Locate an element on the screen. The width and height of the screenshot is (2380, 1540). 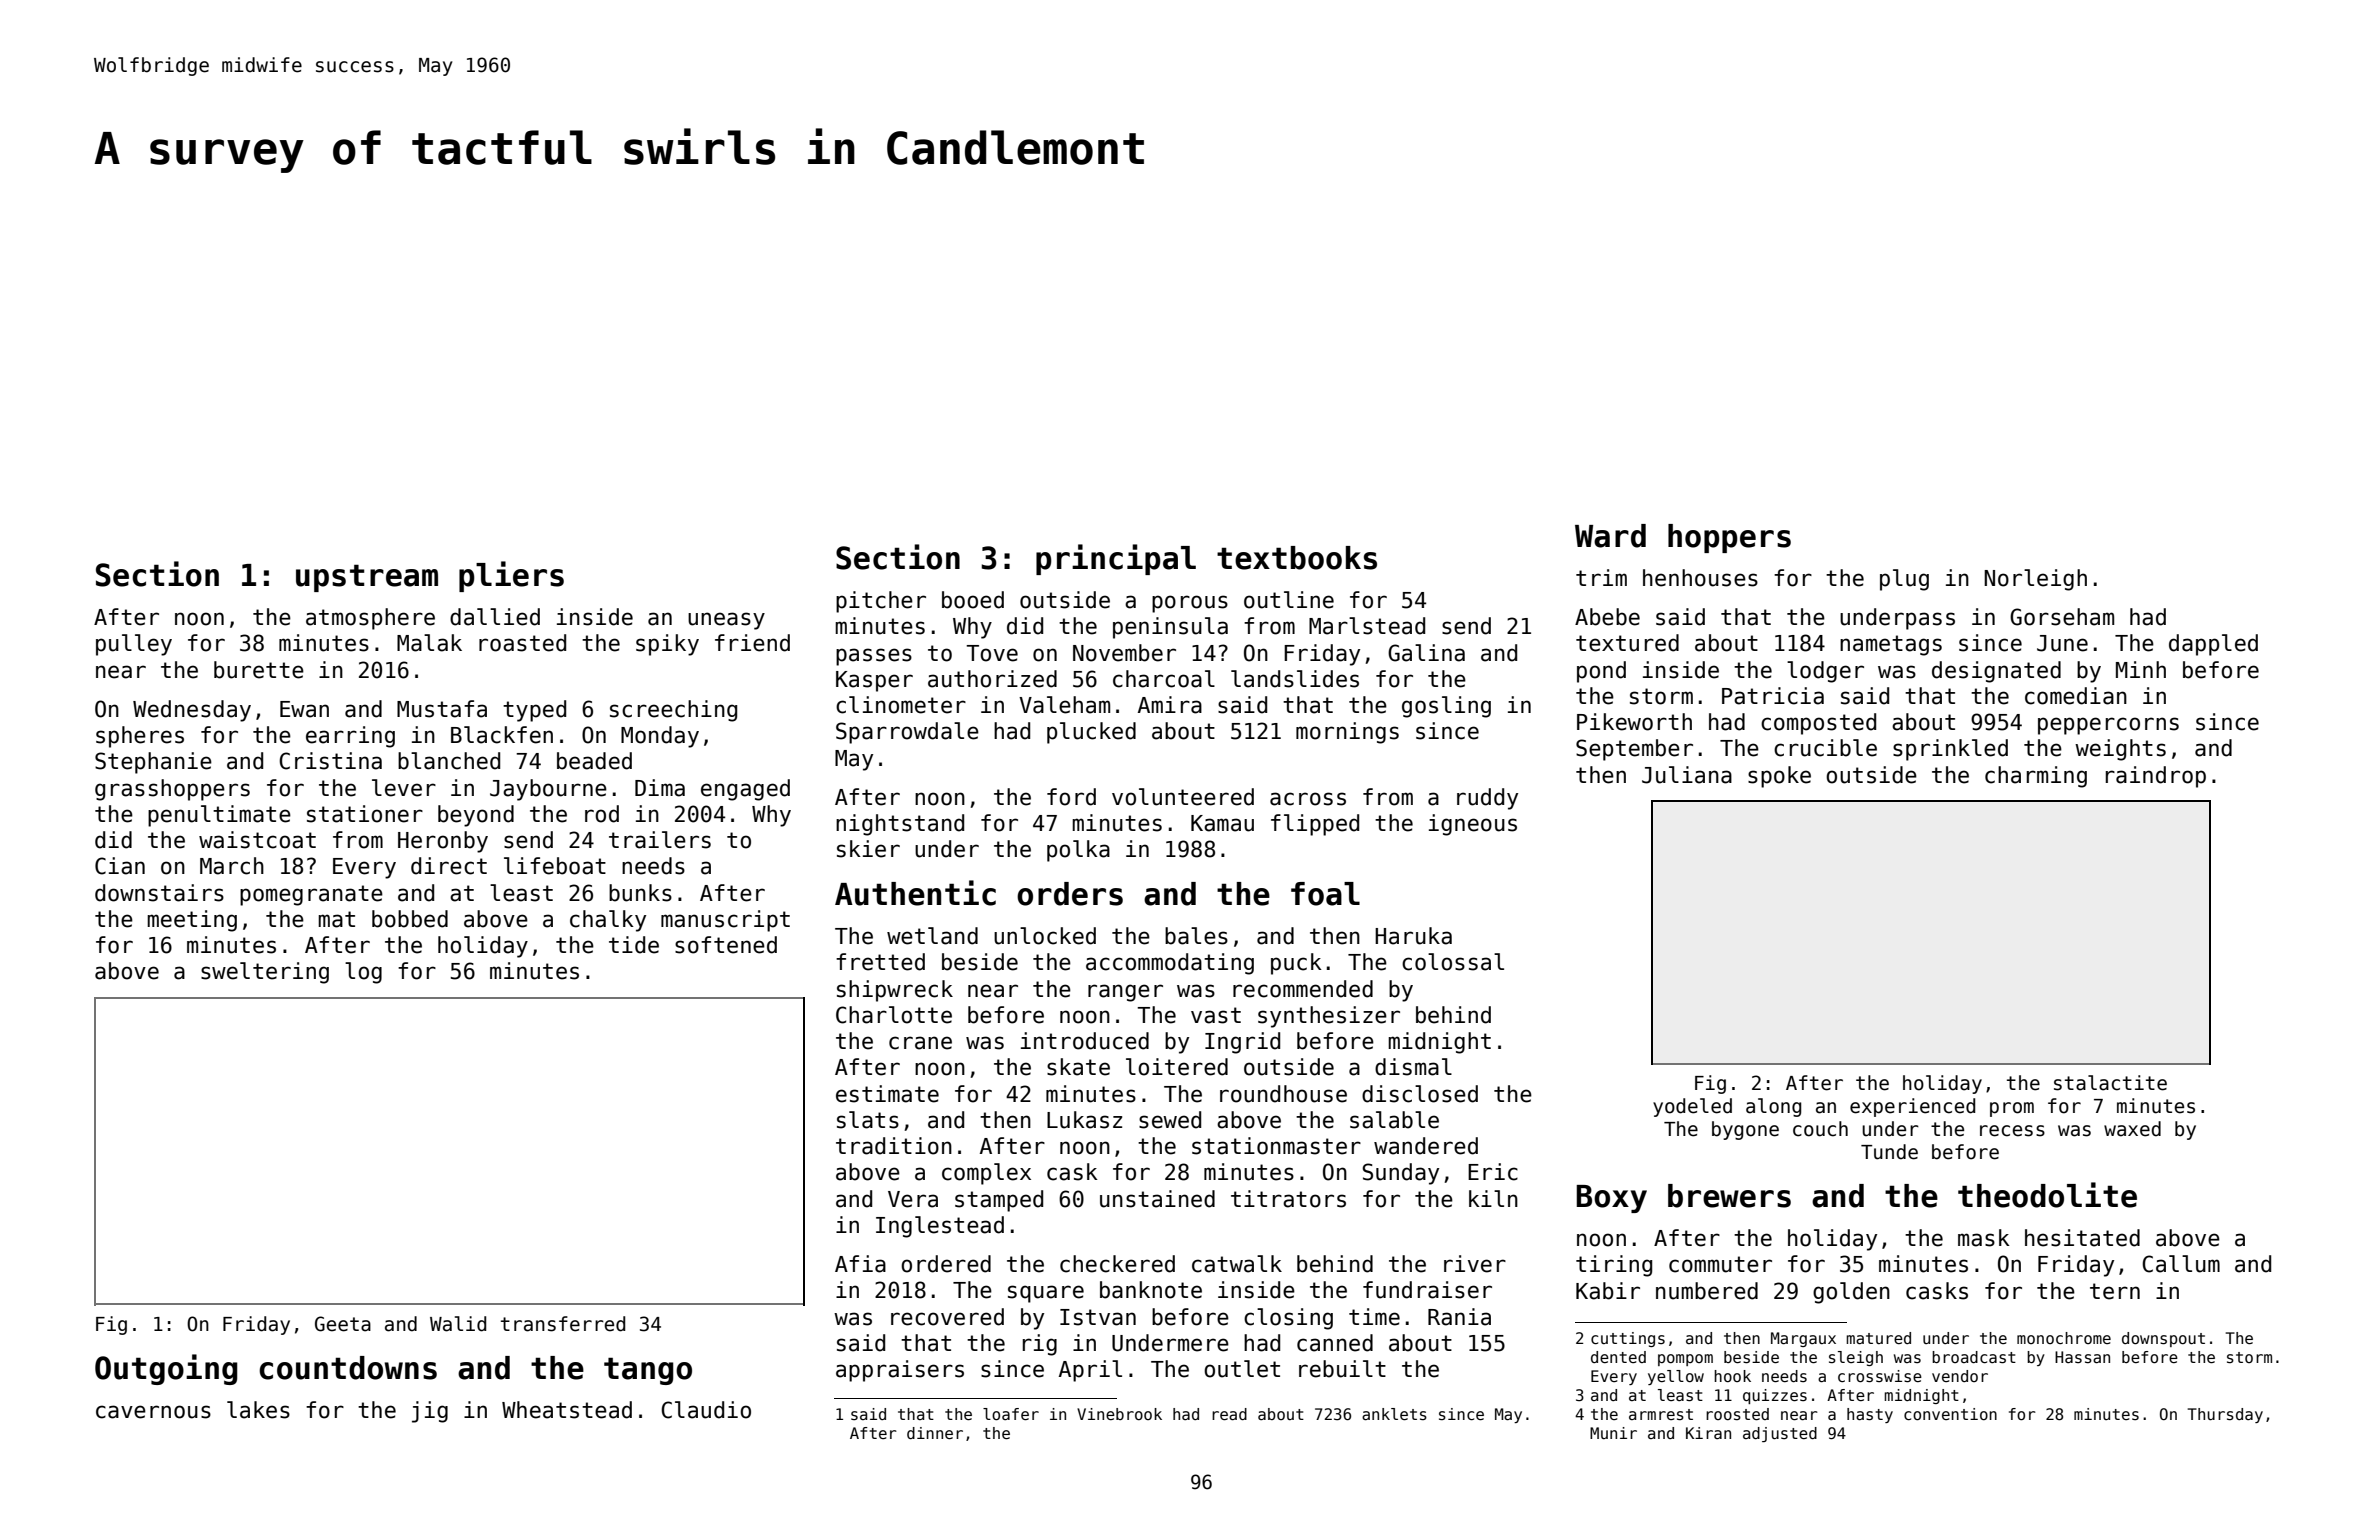
Munir is located at coordinates (1613, 1433).
